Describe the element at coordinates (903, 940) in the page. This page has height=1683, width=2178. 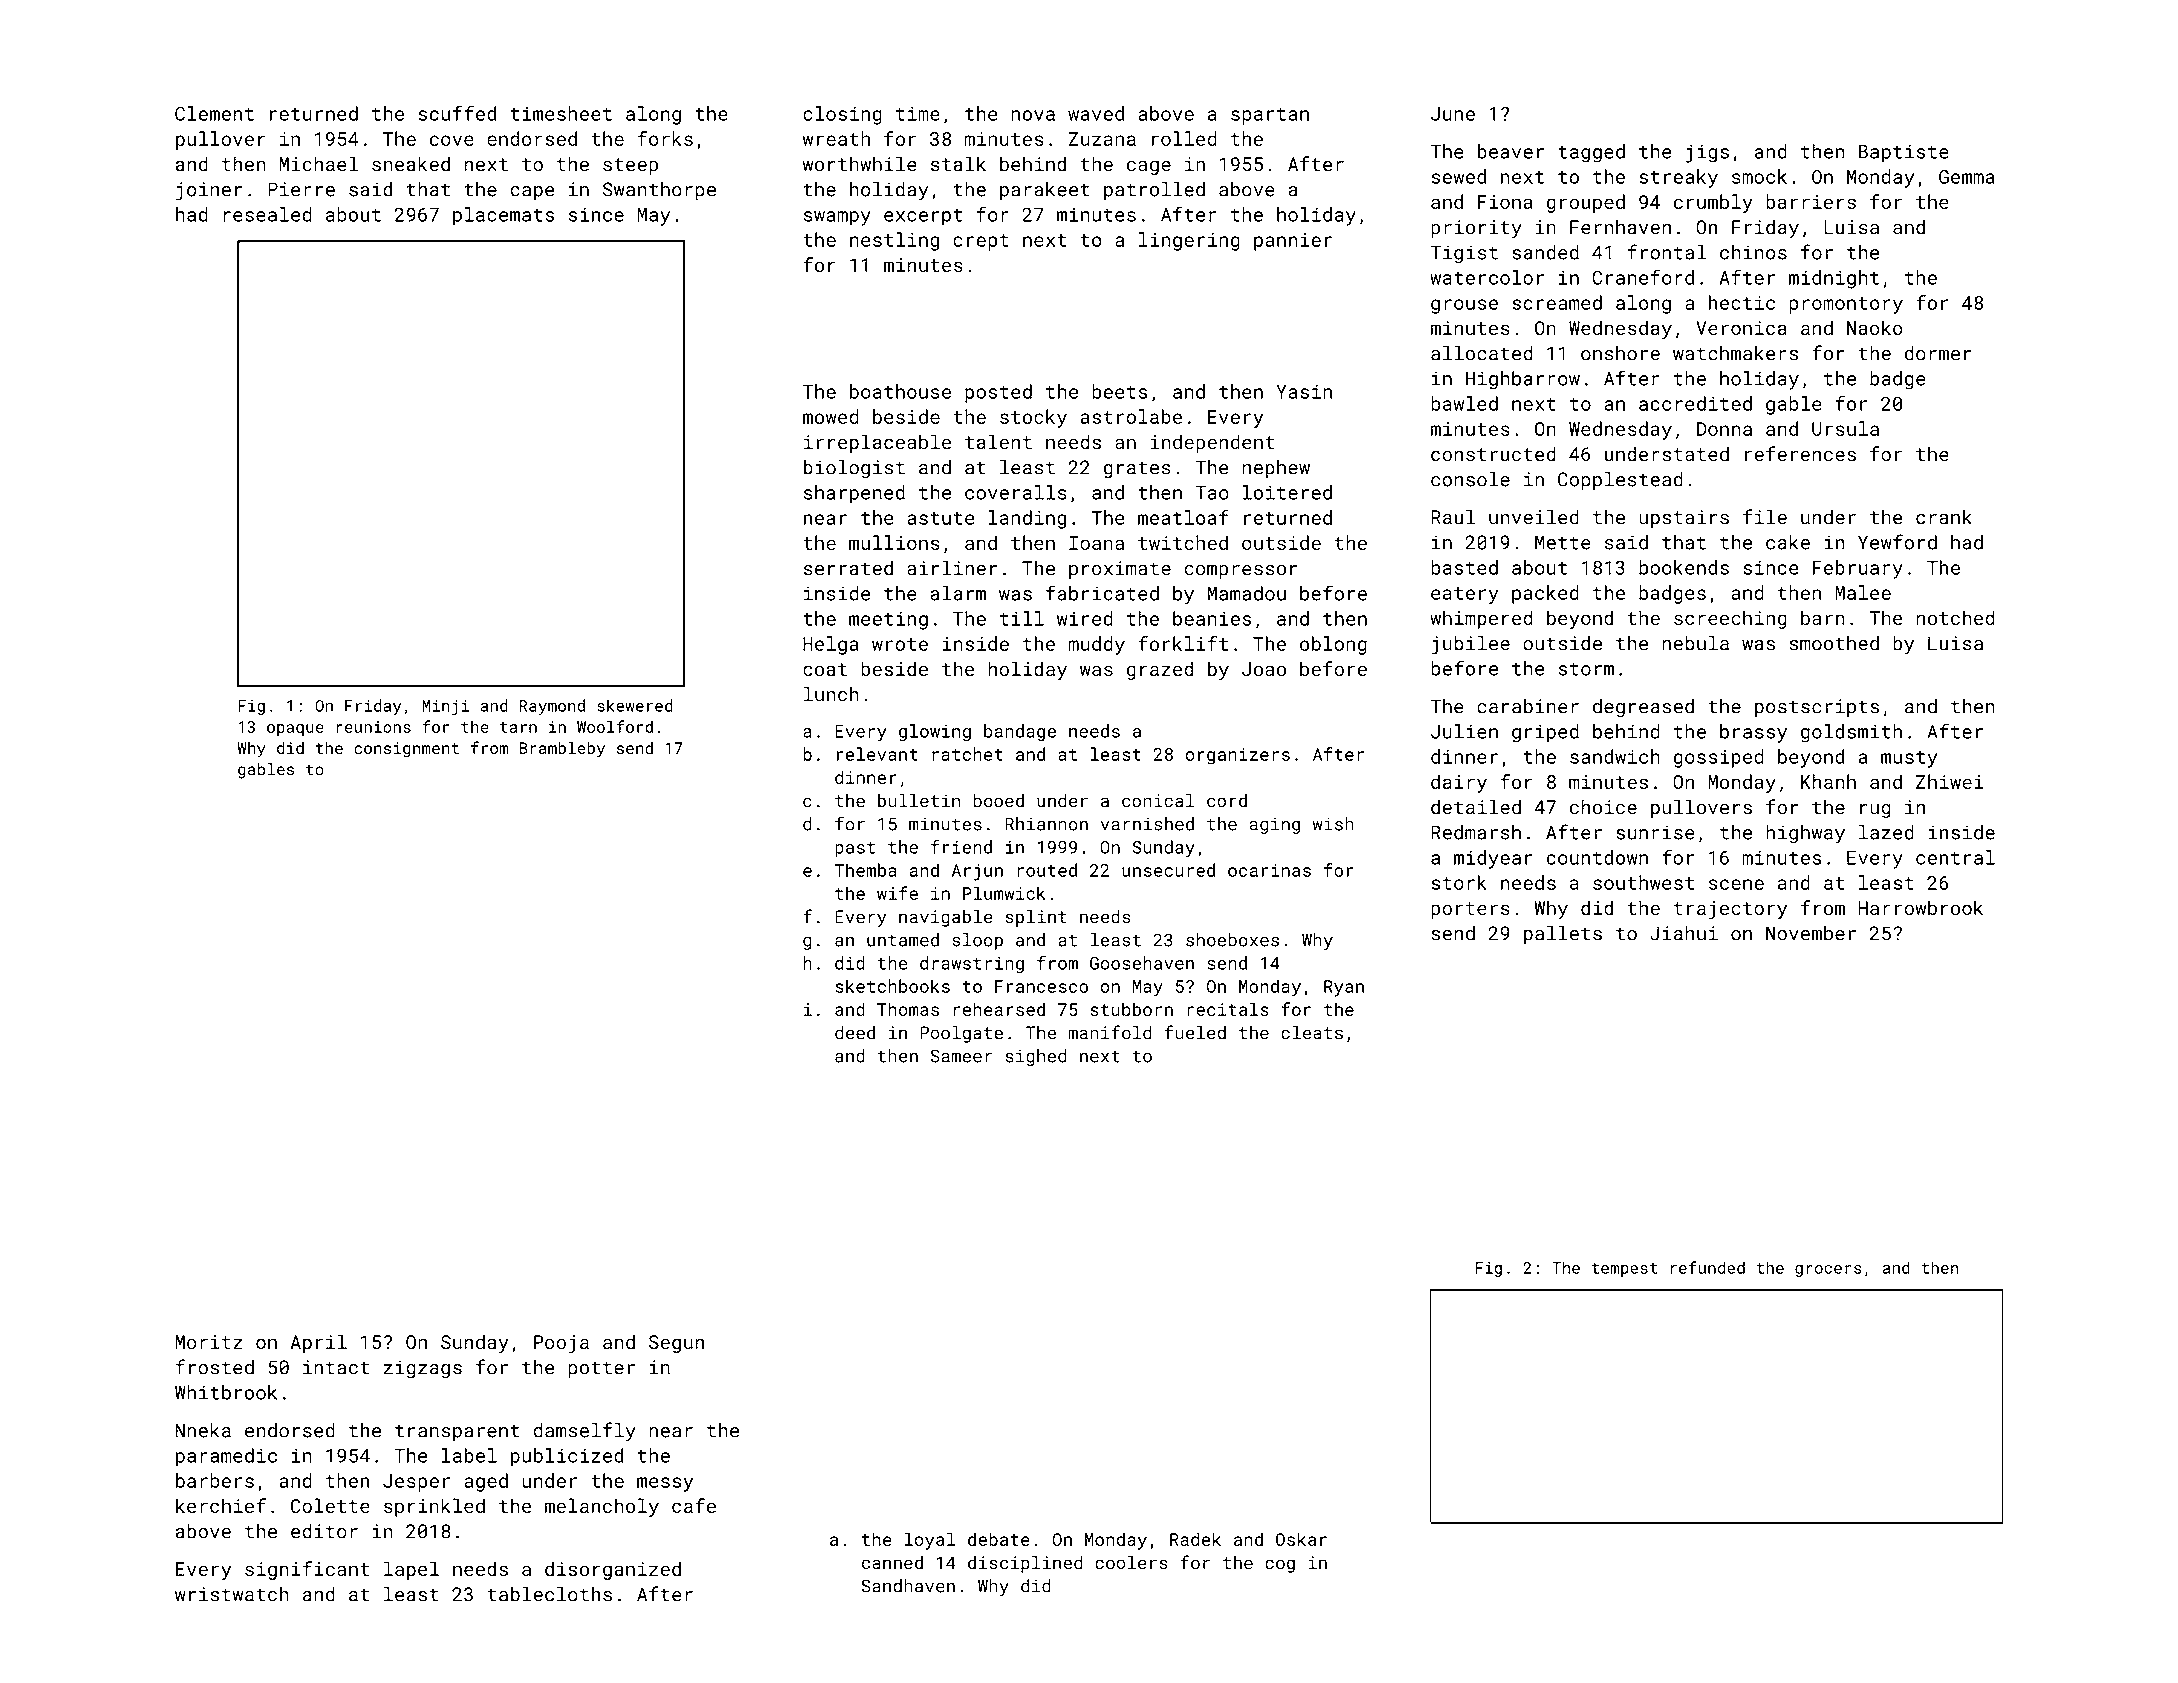
I see `untamed` at that location.
